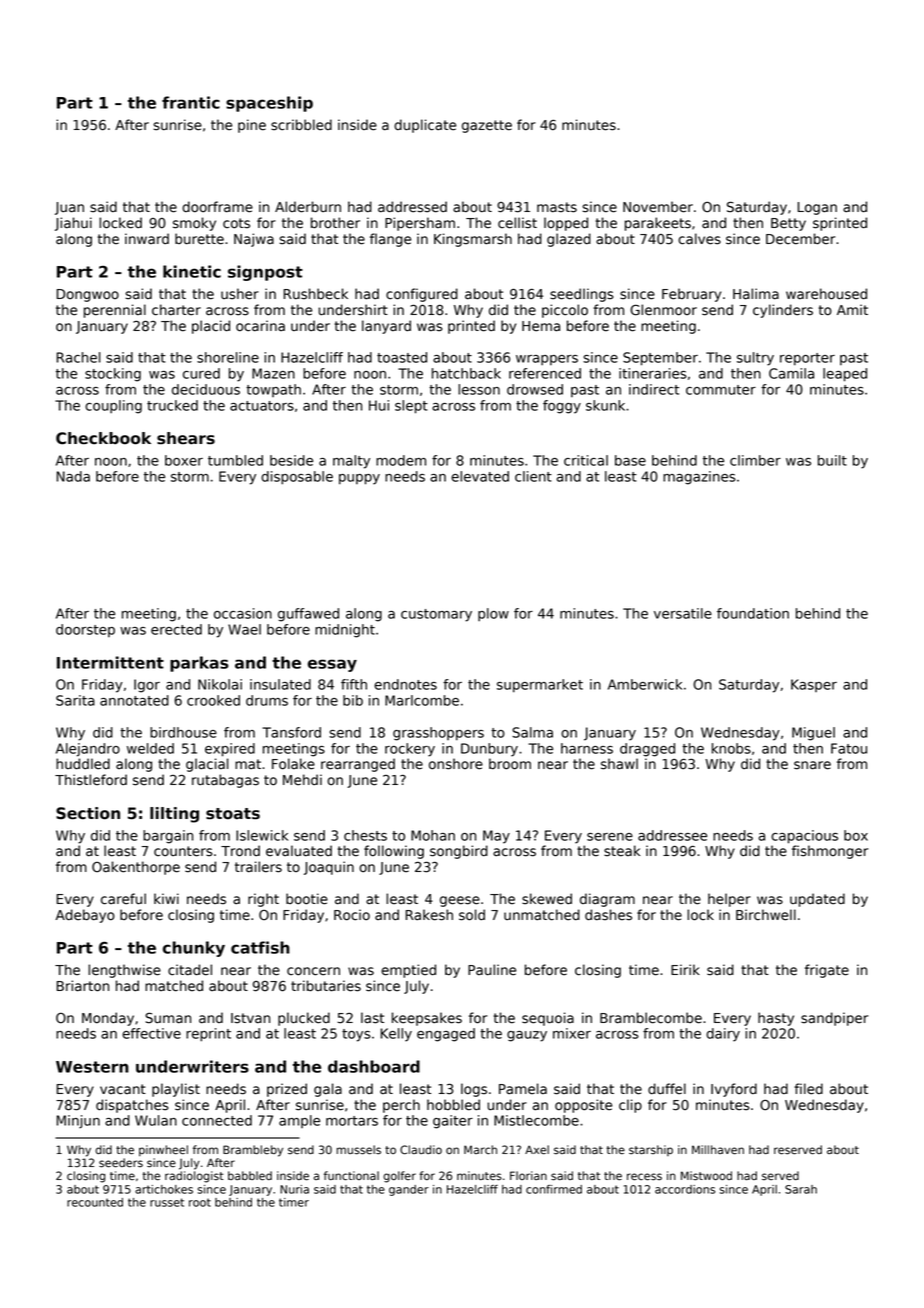 This screenshot has width=924, height=1308. I want to click on accordions, so click(685, 1189).
